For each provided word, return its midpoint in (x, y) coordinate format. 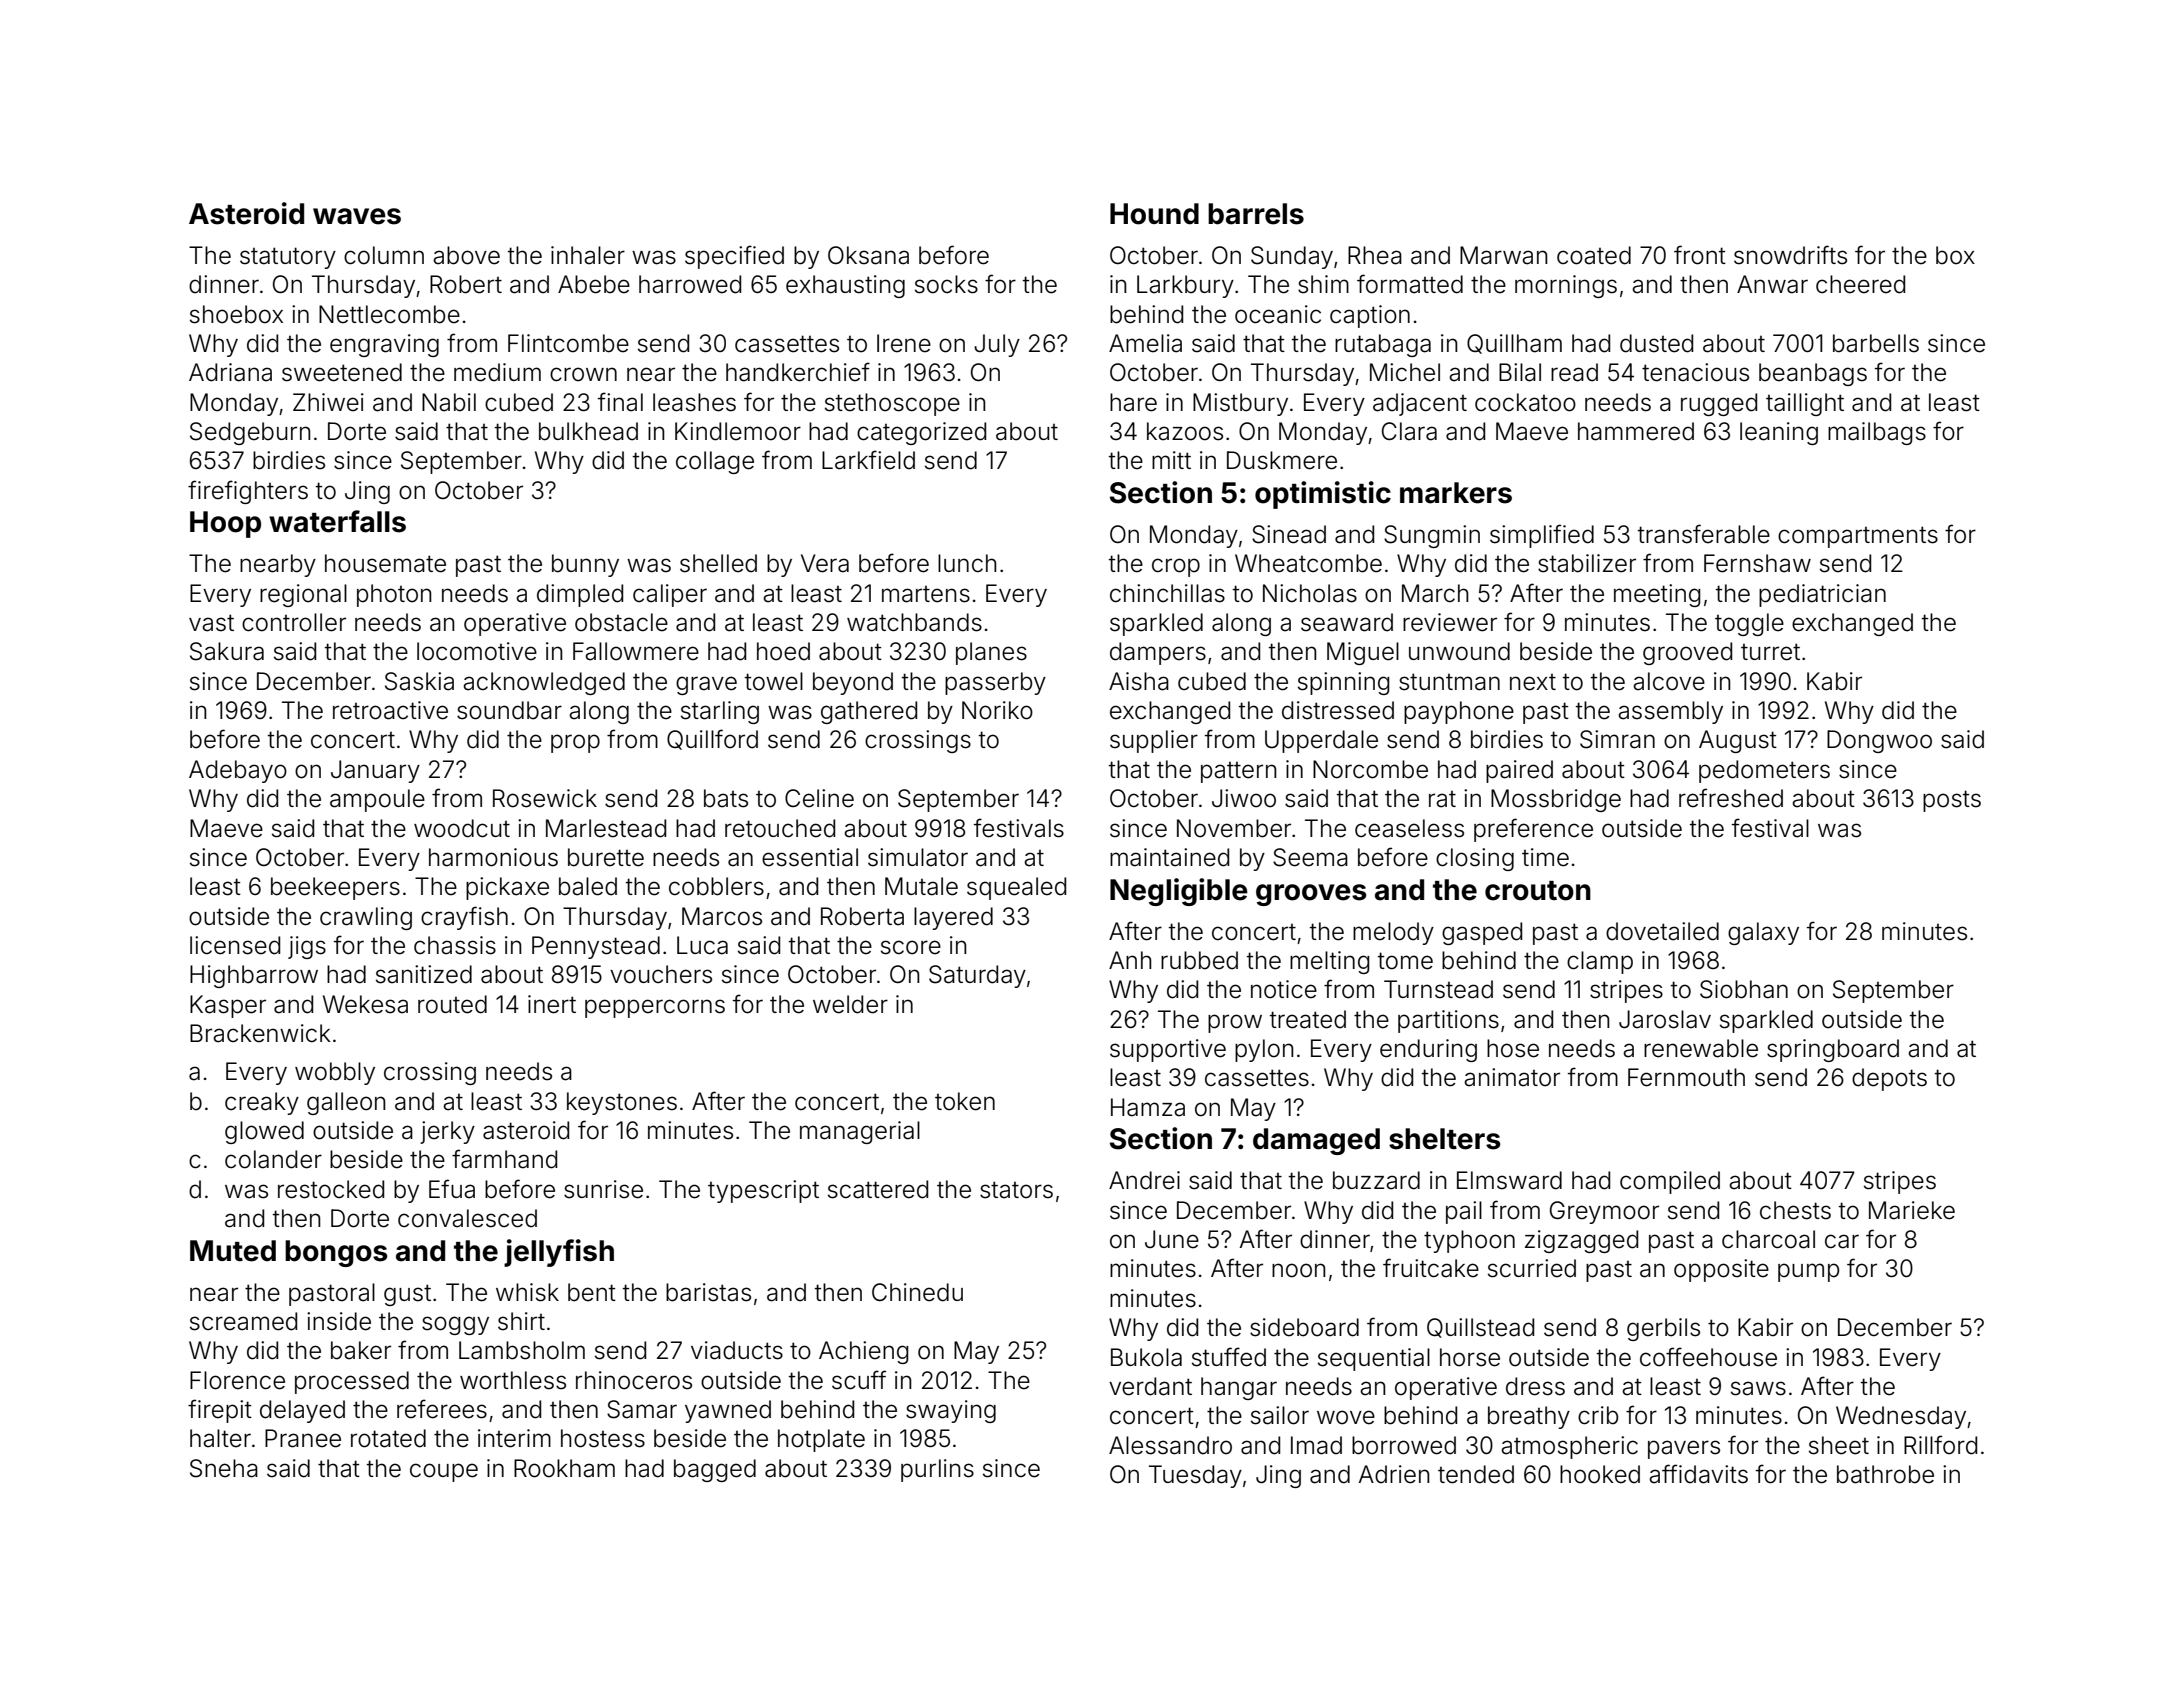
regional (303, 595)
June (1172, 1239)
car (1842, 1241)
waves (357, 216)
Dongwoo (1879, 741)
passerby (995, 683)
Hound (1154, 214)
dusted (1656, 343)
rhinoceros (634, 1380)
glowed (264, 1132)
